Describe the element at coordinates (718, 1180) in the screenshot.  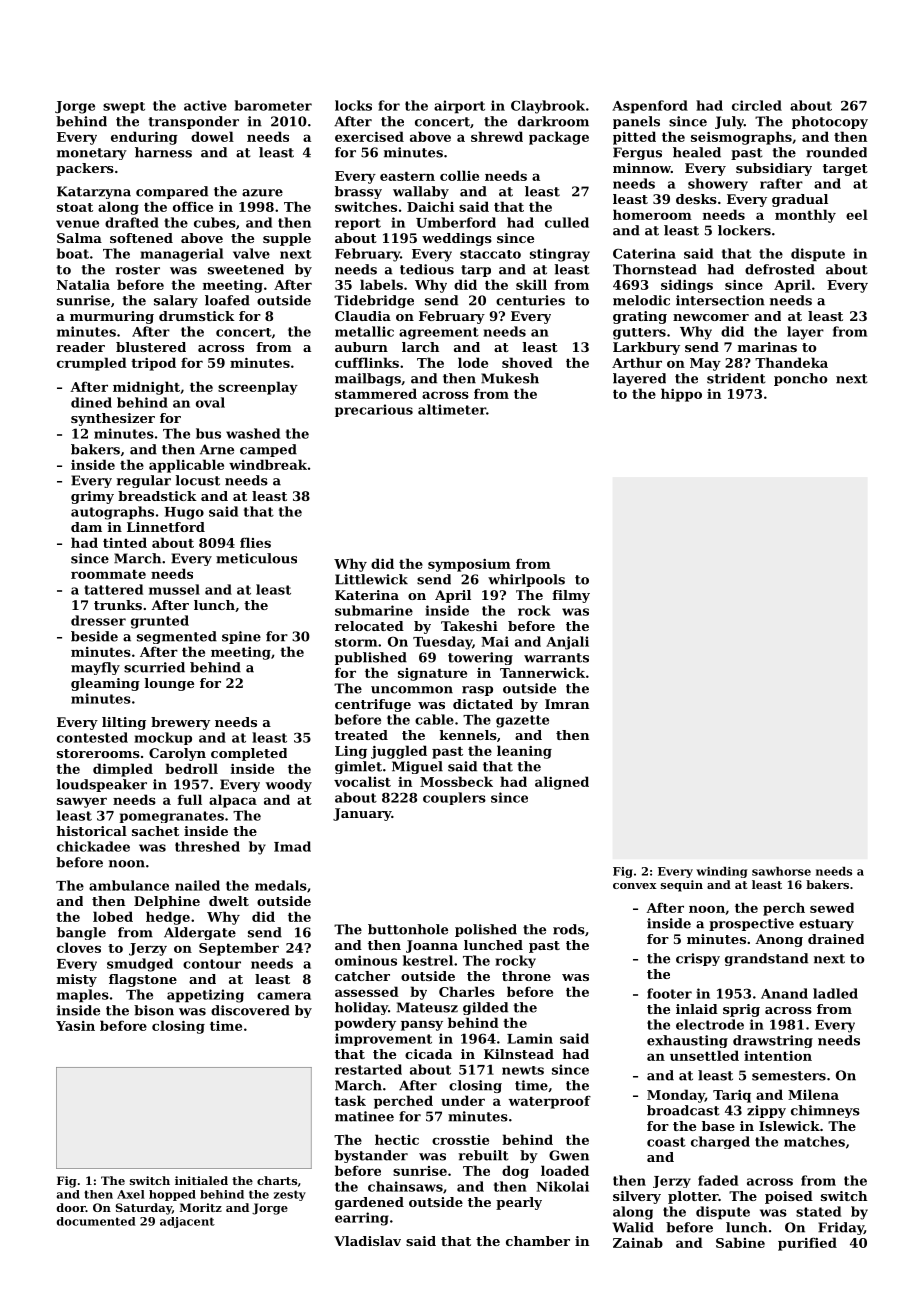
I see `faded` at that location.
